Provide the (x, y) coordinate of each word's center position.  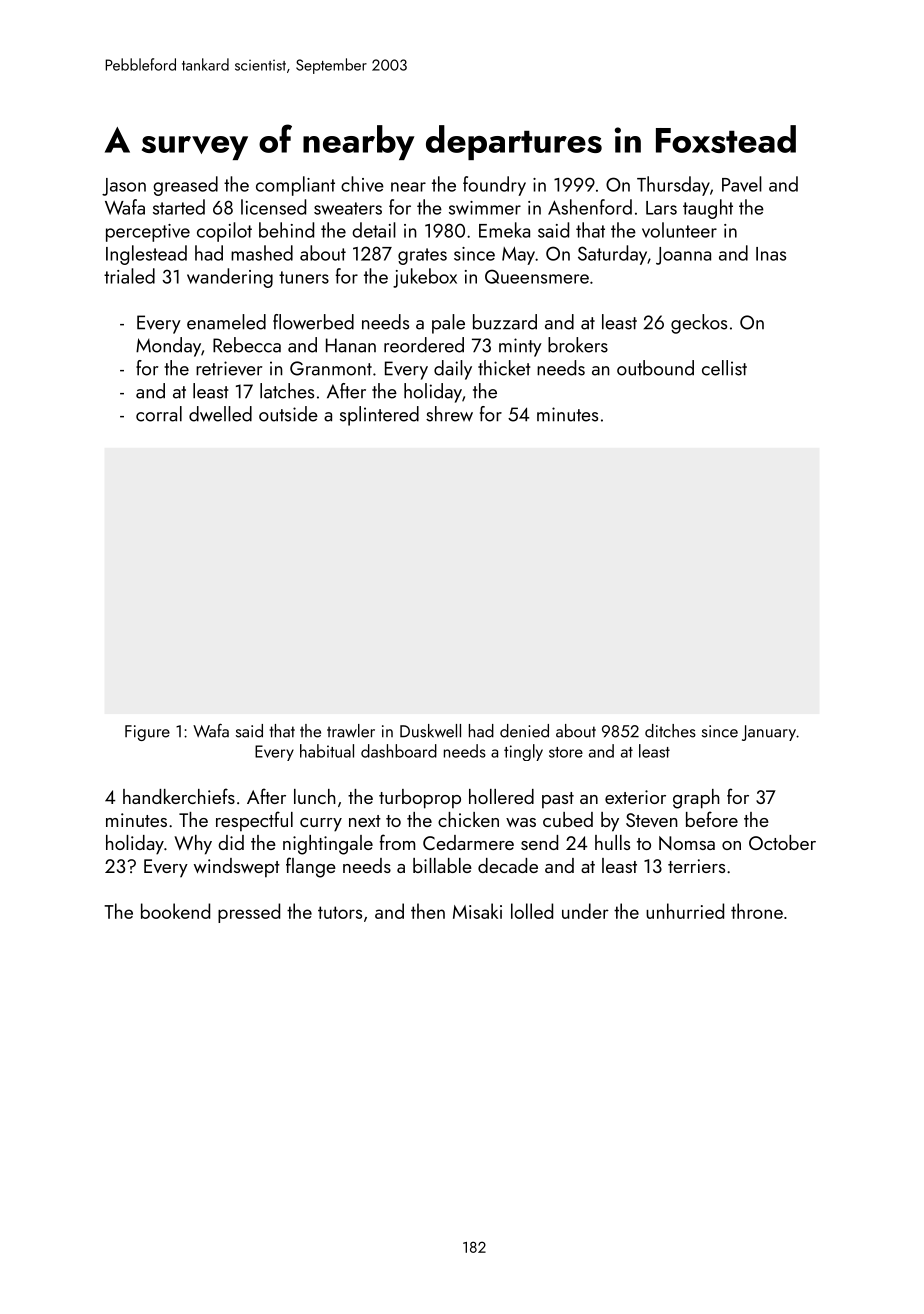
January (769, 733)
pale (448, 324)
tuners (304, 277)
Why (193, 845)
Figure (147, 733)
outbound (655, 368)
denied (524, 731)
